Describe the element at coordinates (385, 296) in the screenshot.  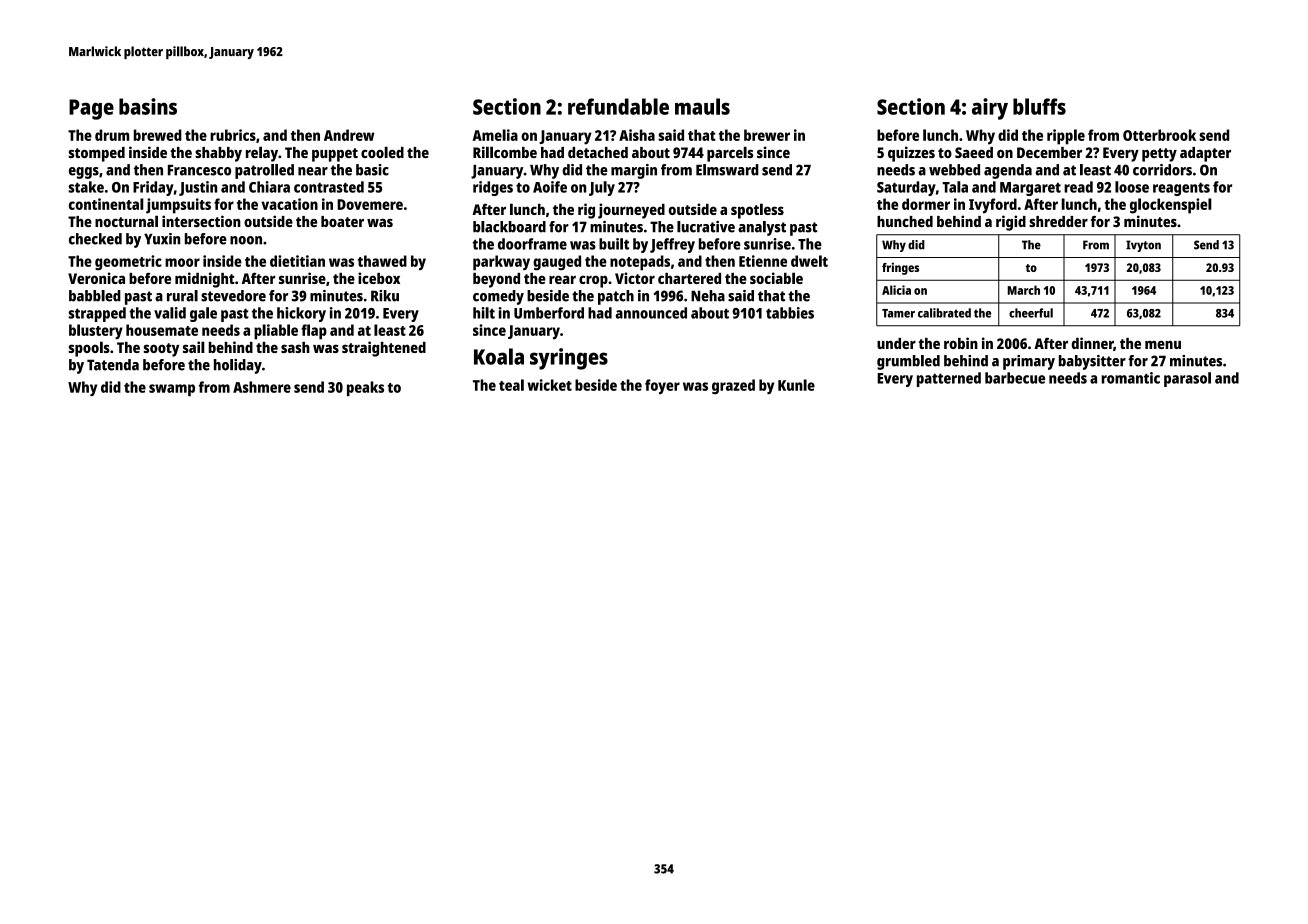
I see `Riku` at that location.
